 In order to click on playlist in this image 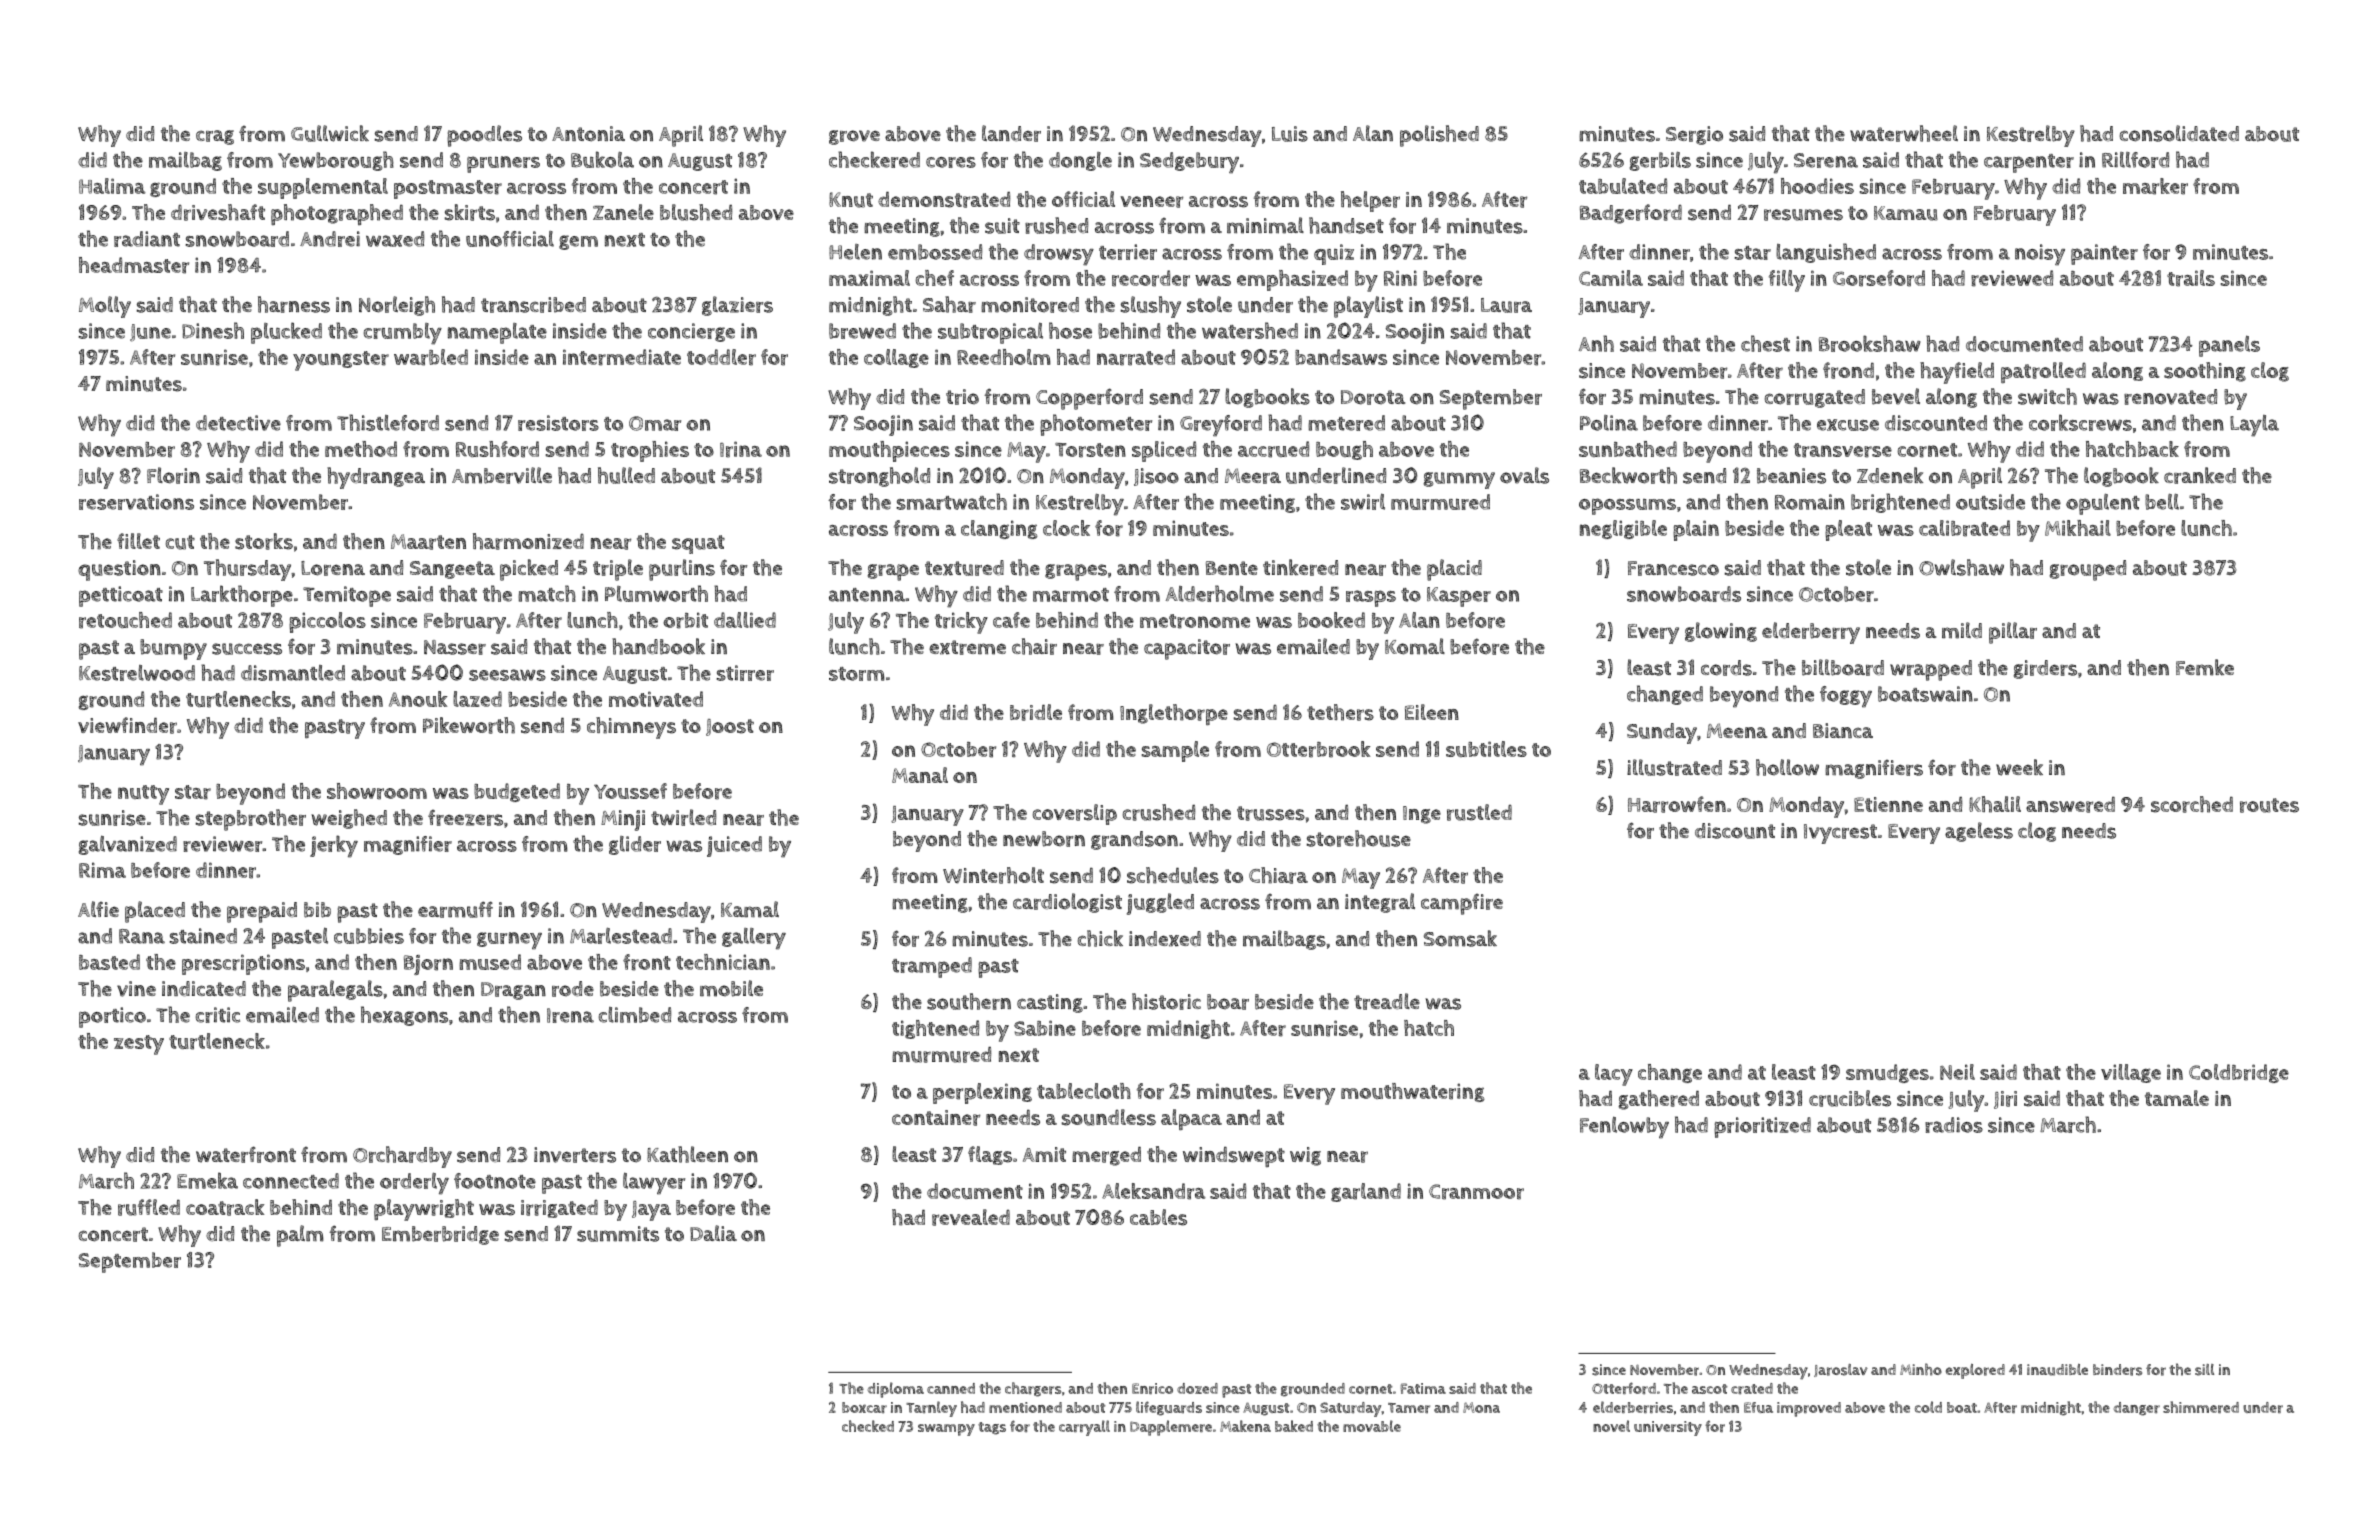, I will do `click(1368, 307)`.
